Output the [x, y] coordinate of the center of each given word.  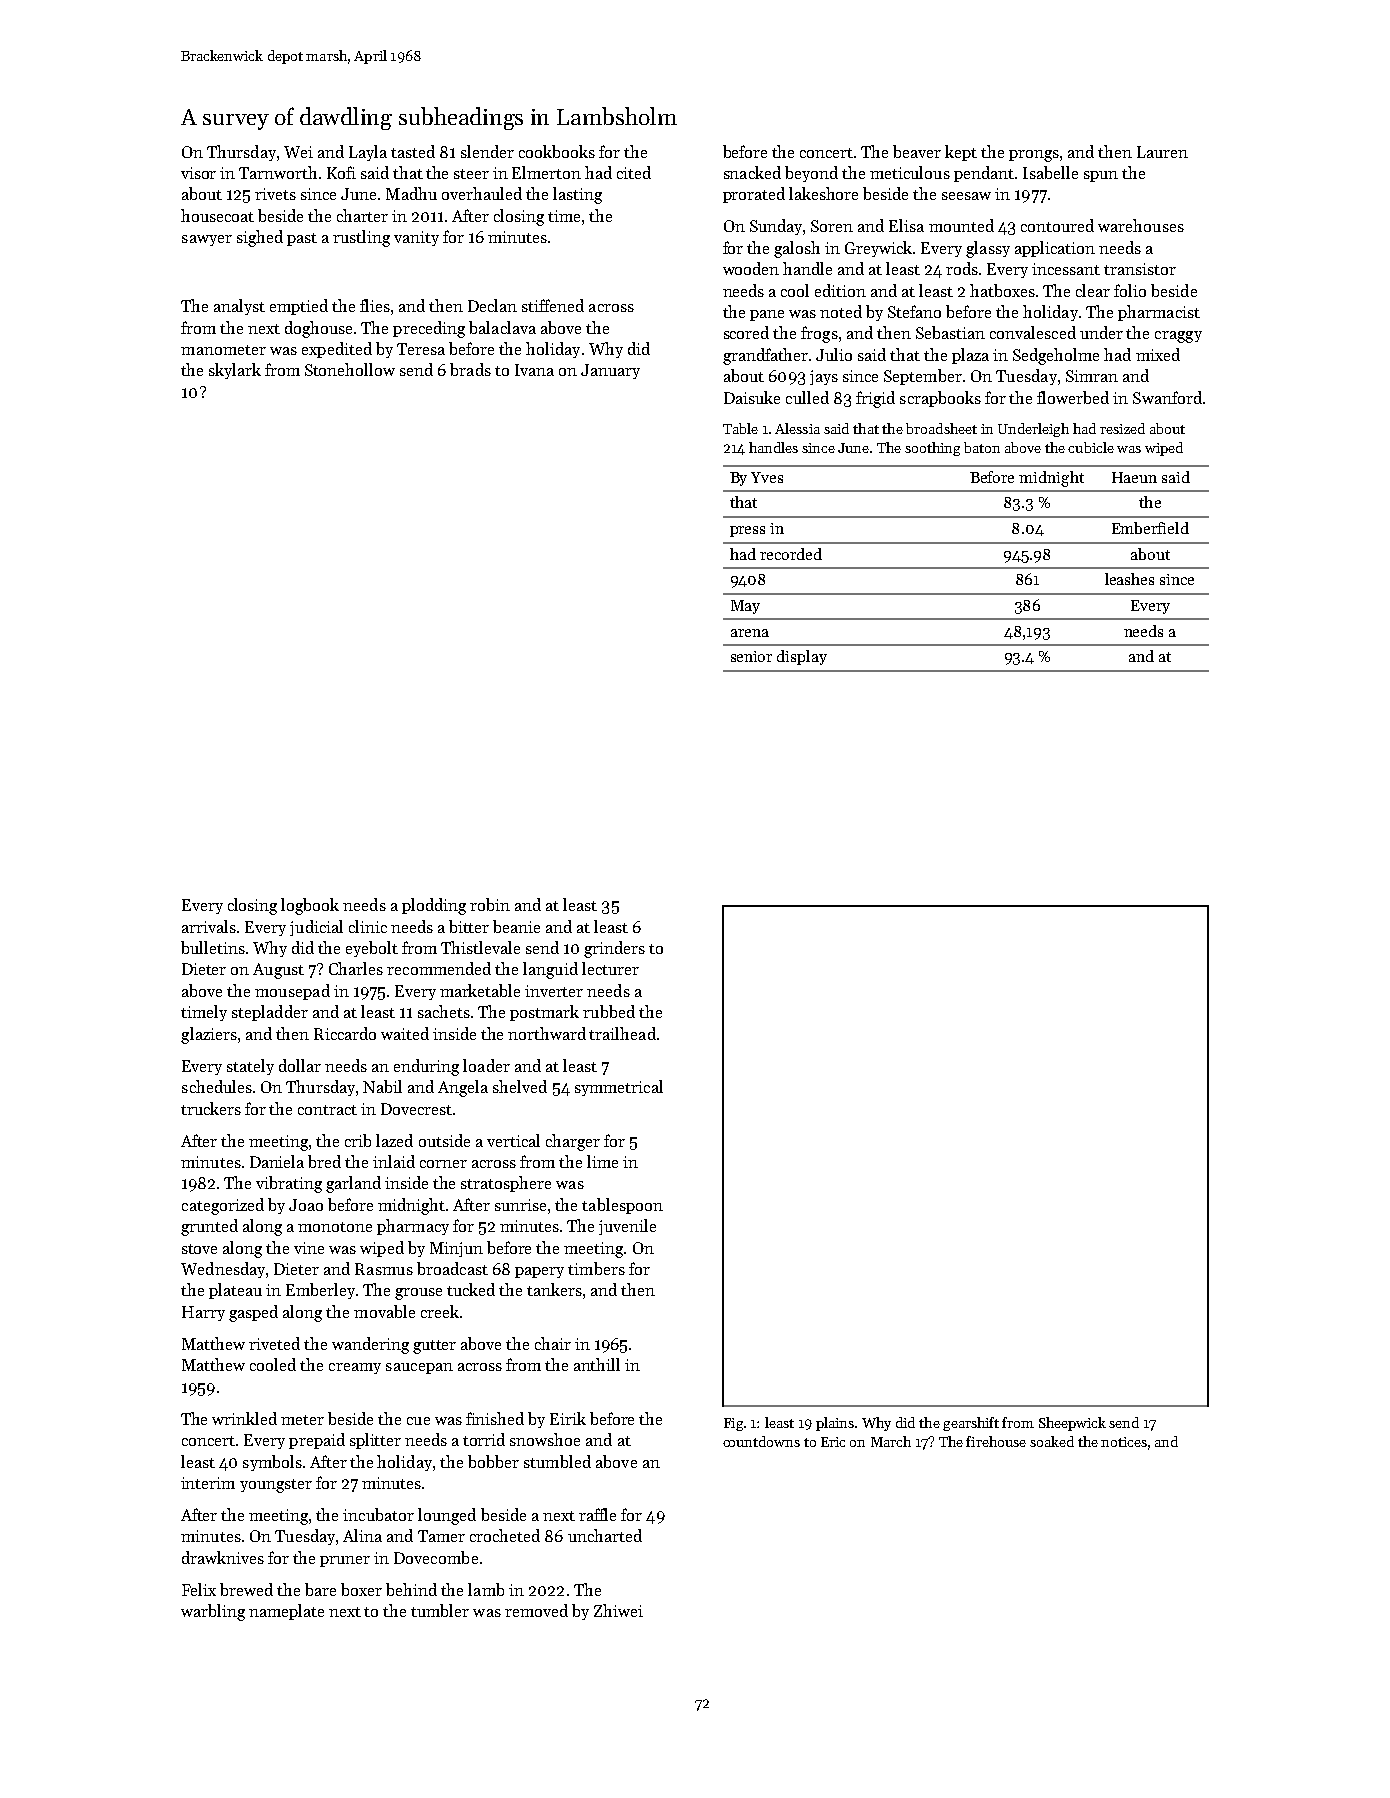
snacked [752, 172]
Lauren [1162, 152]
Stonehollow [350, 369]
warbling [213, 1612]
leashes [1129, 579]
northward [547, 1033]
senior [751, 656]
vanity [416, 238]
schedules [217, 1086]
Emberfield [1150, 528]
